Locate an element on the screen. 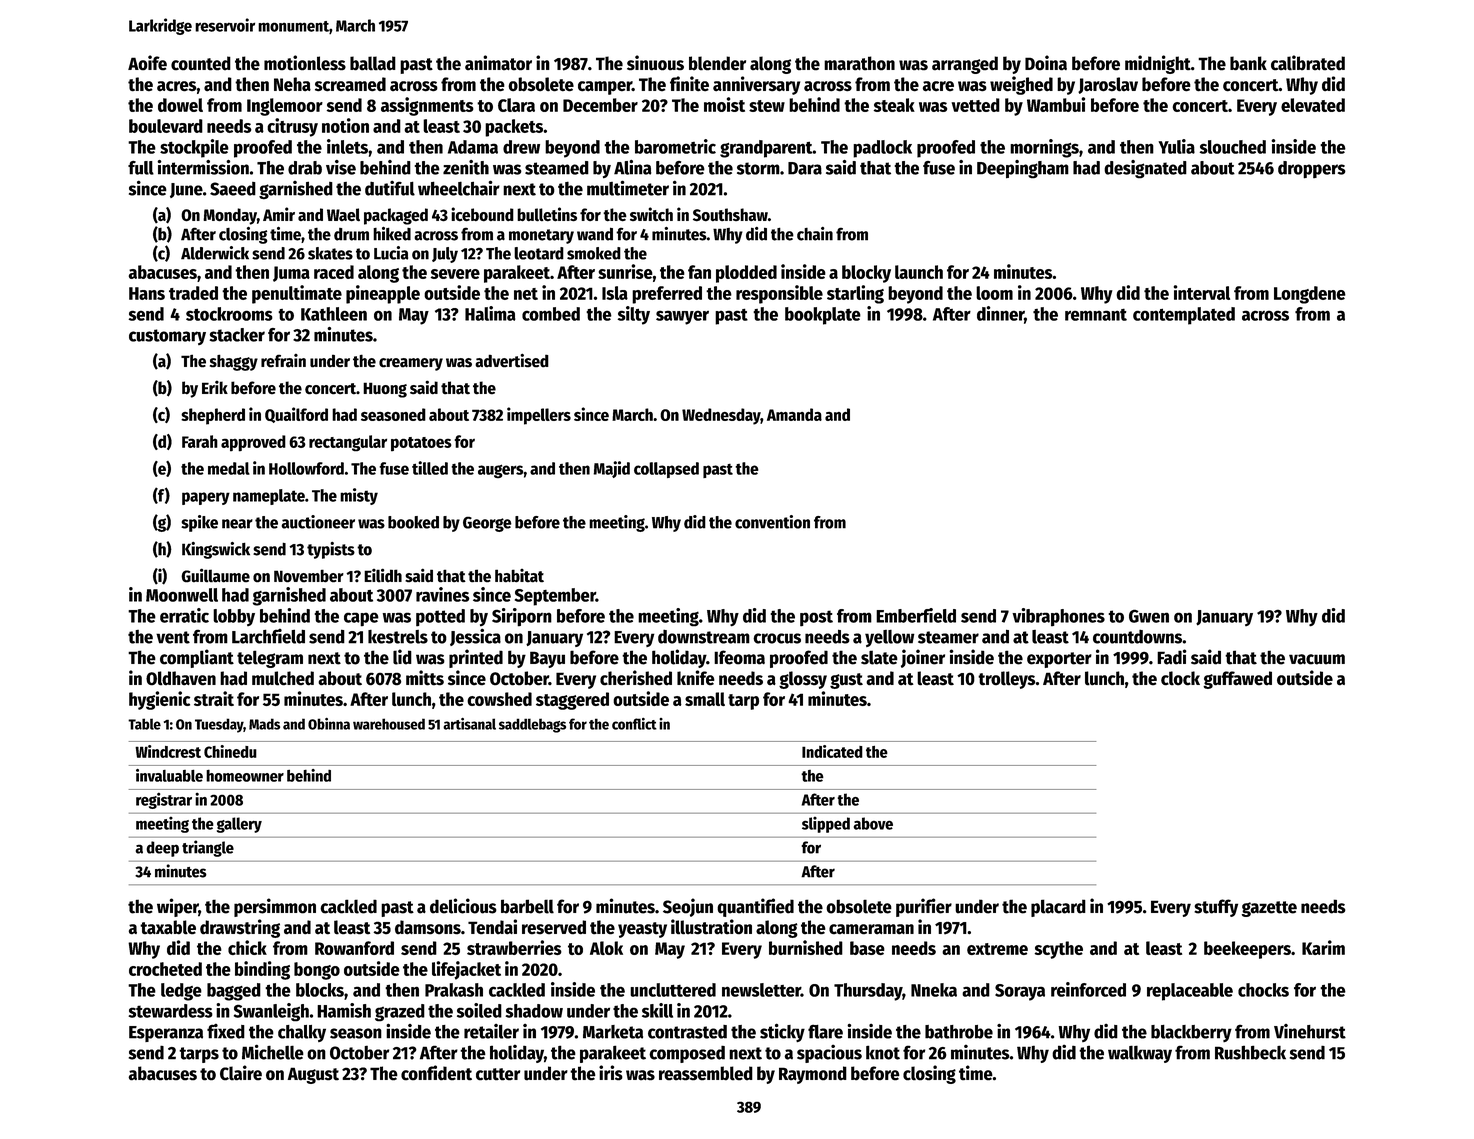 The image size is (1474, 1139). collapsed is located at coordinates (666, 470).
